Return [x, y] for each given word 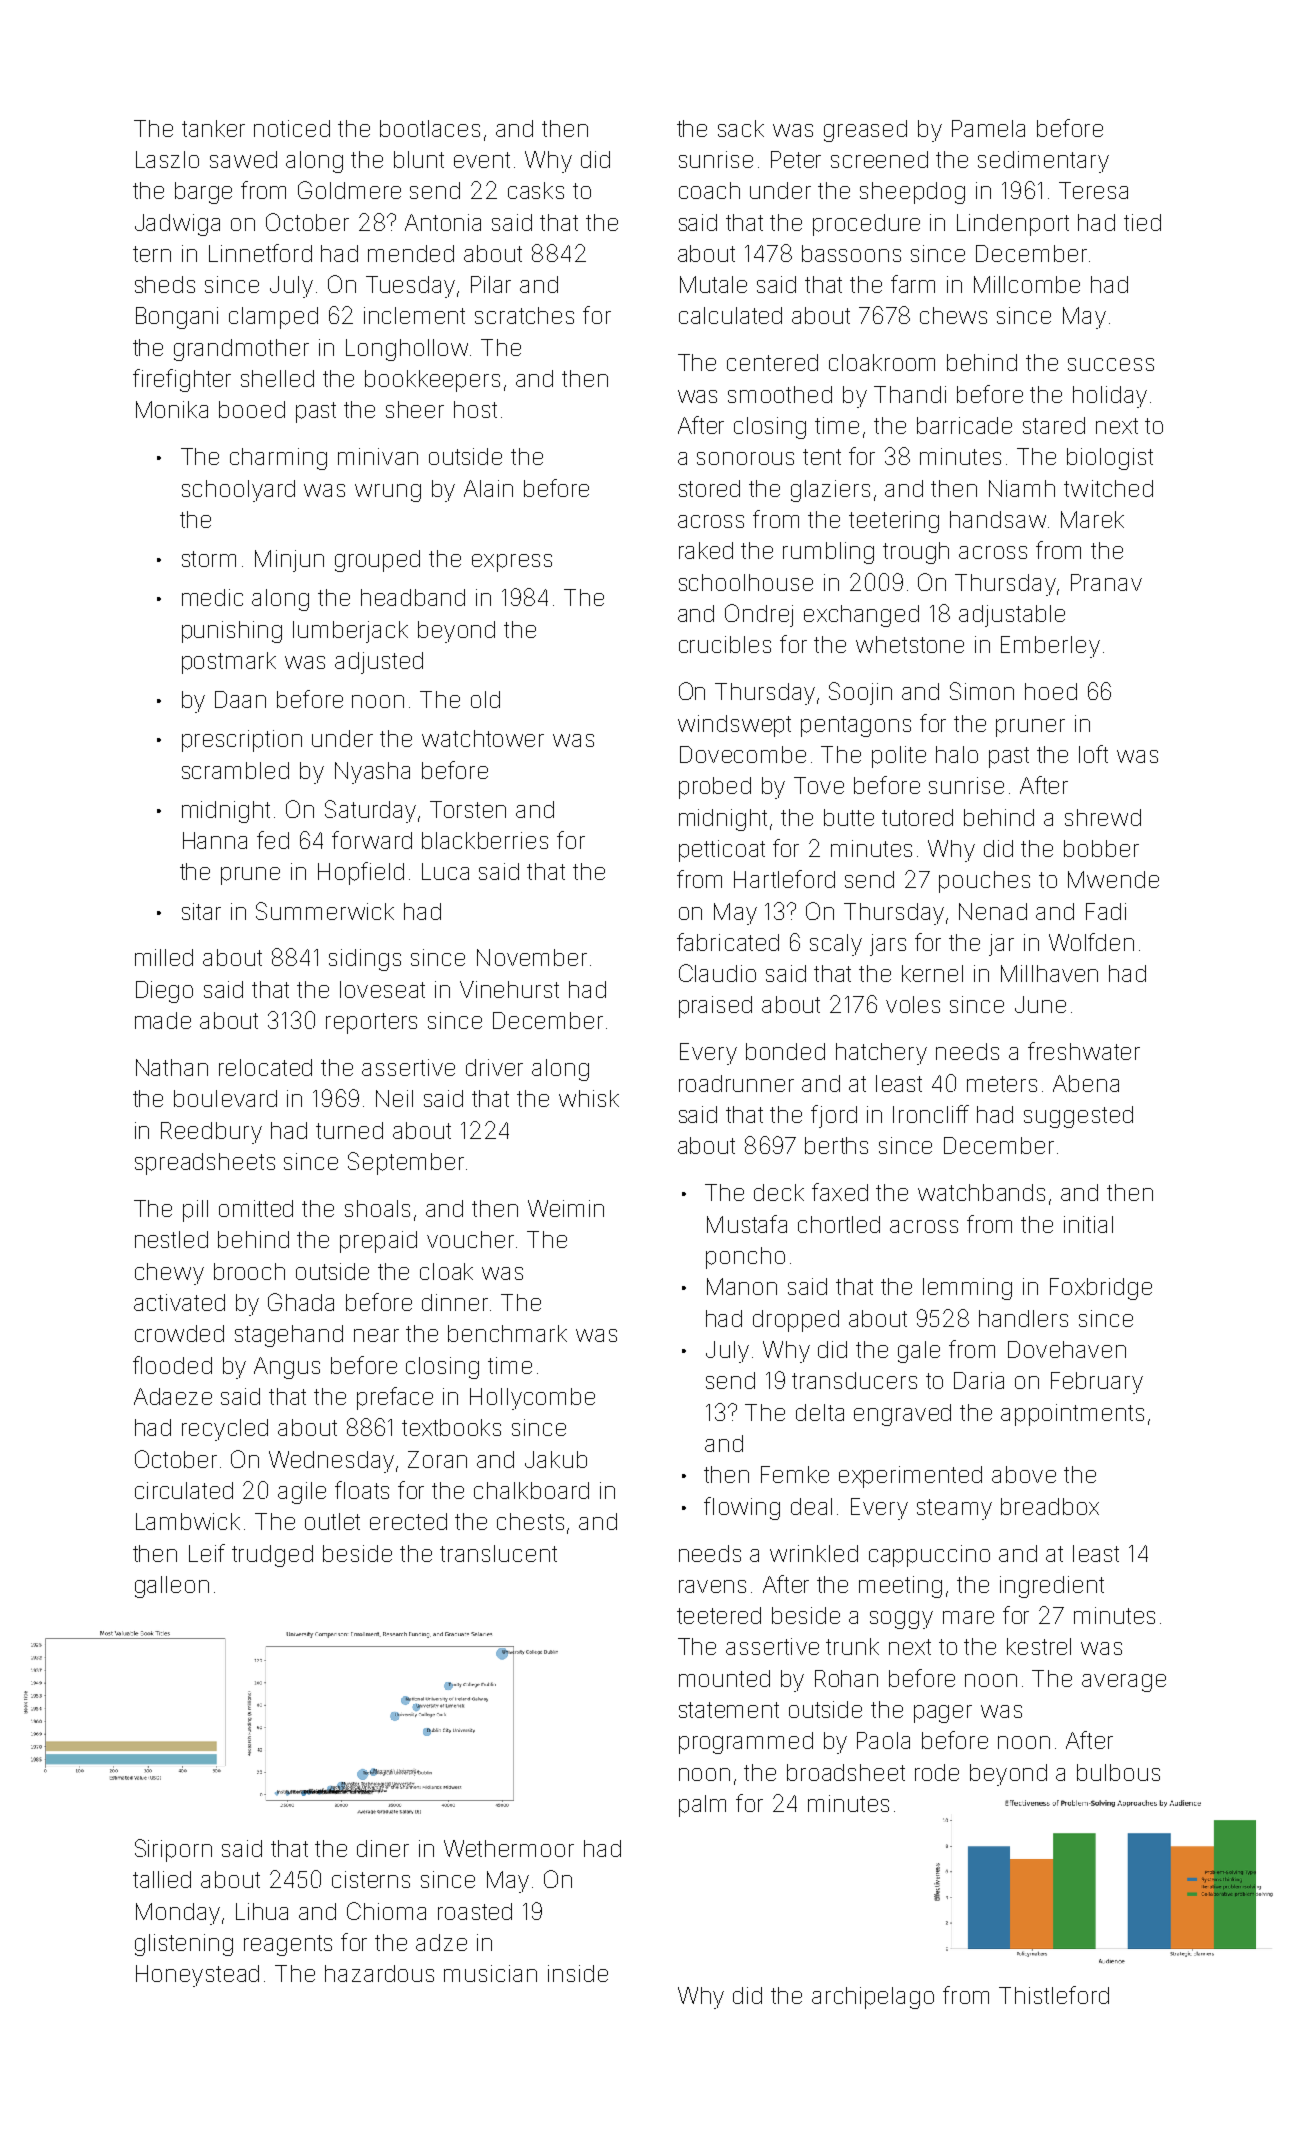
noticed [292, 128]
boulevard [225, 1098]
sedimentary [1043, 162]
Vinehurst [509, 989]
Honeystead [197, 1976]
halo [957, 754]
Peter [796, 159]
